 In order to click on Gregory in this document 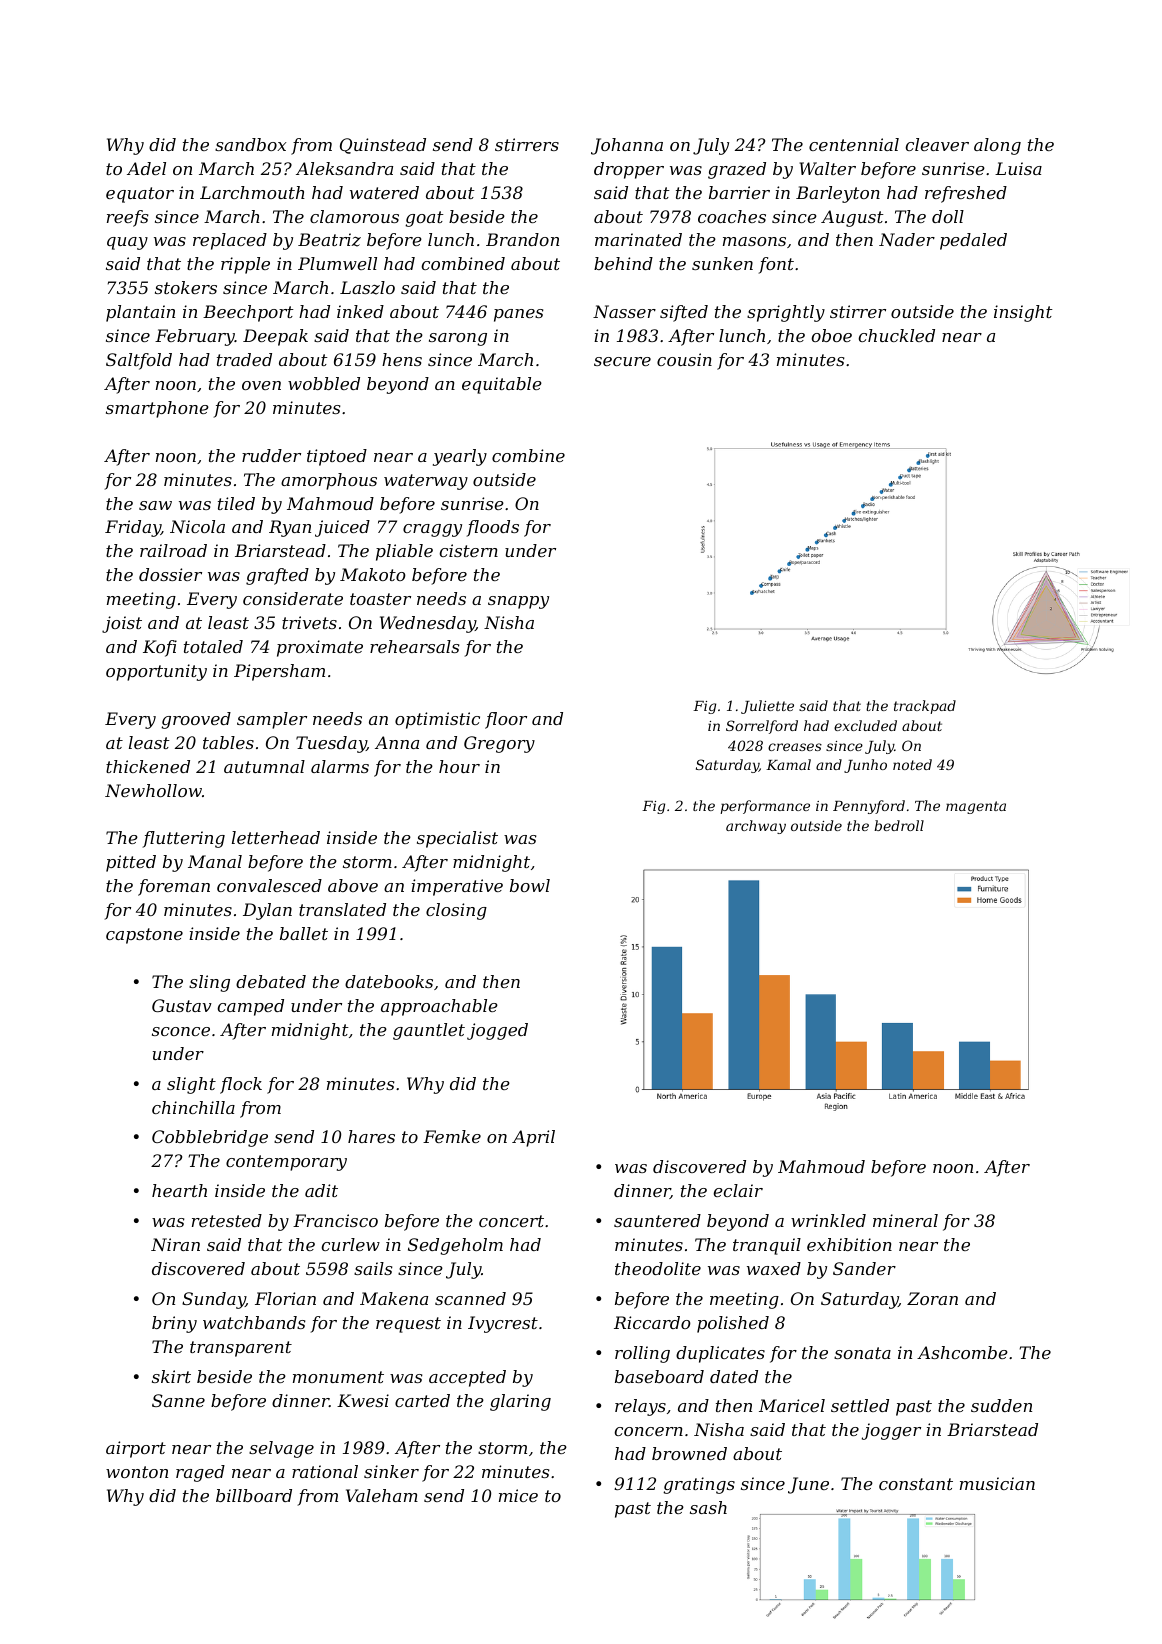, I will do `click(499, 744)`.
